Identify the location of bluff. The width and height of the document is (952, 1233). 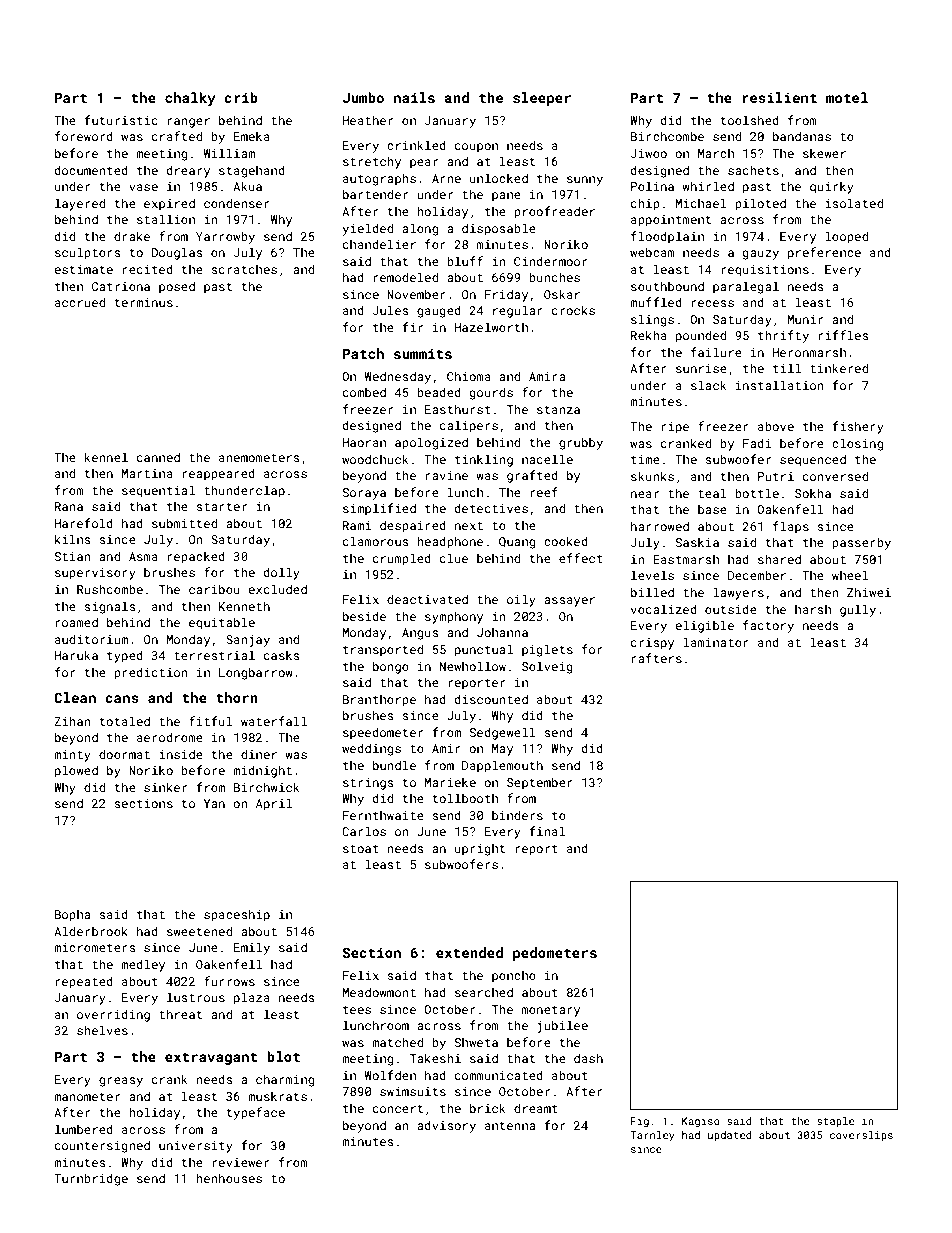
(465, 261).
